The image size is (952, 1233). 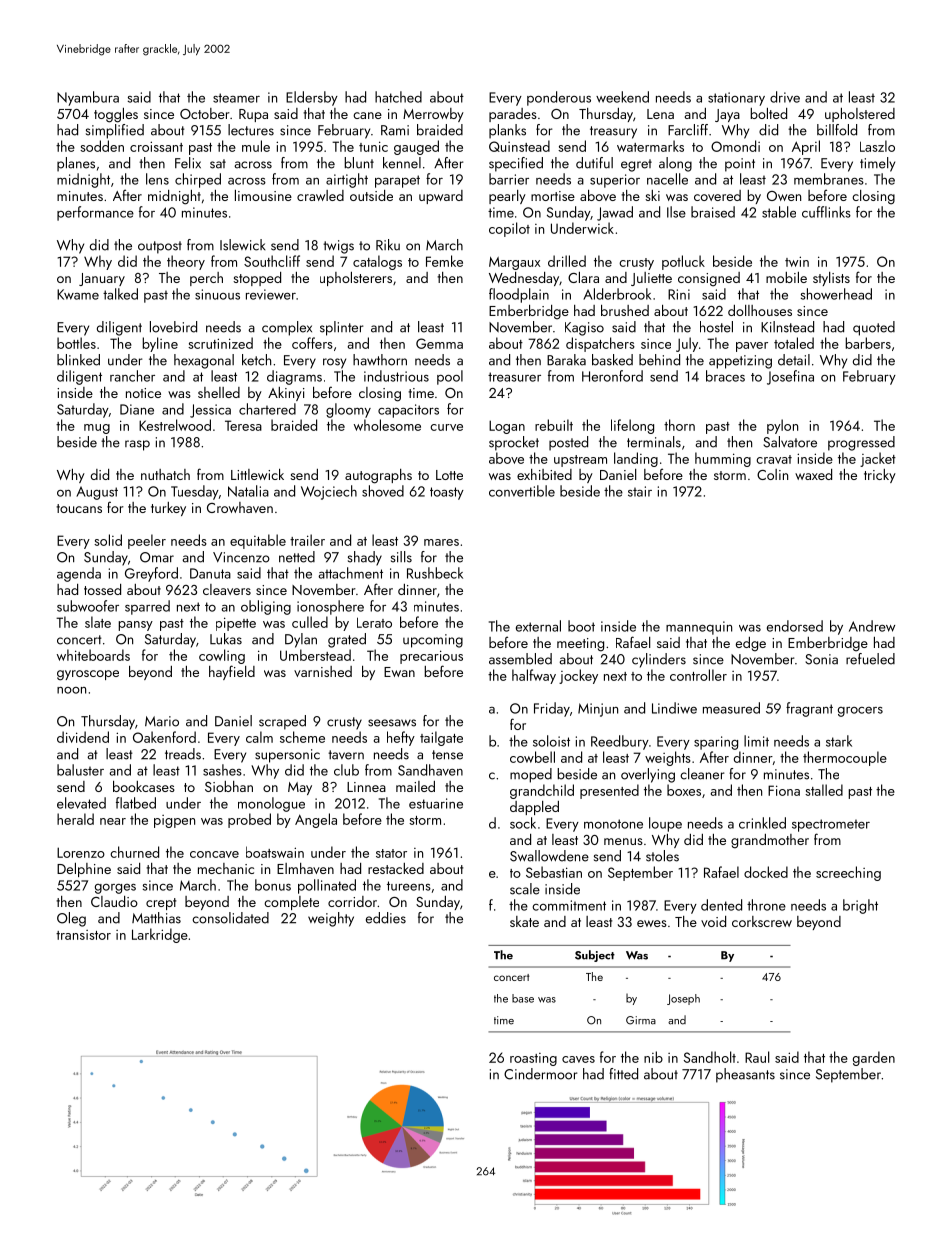 What do you see at coordinates (540, 1074) in the screenshot?
I see `Cindermoor` at bounding box center [540, 1074].
